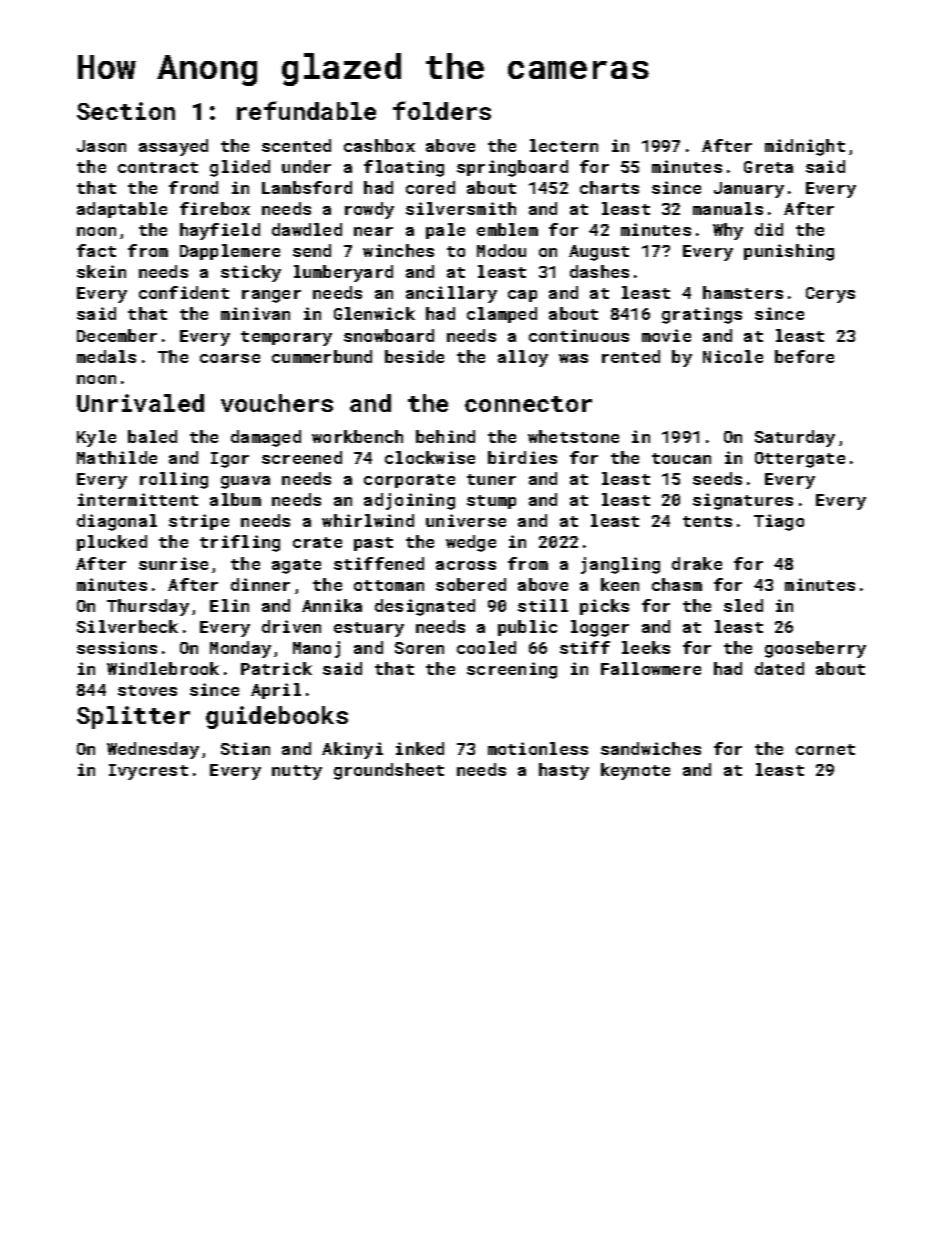 Image resolution: width=952 pixels, height=1233 pixels. Describe the element at coordinates (733, 356) in the screenshot. I see `Nicole` at that location.
